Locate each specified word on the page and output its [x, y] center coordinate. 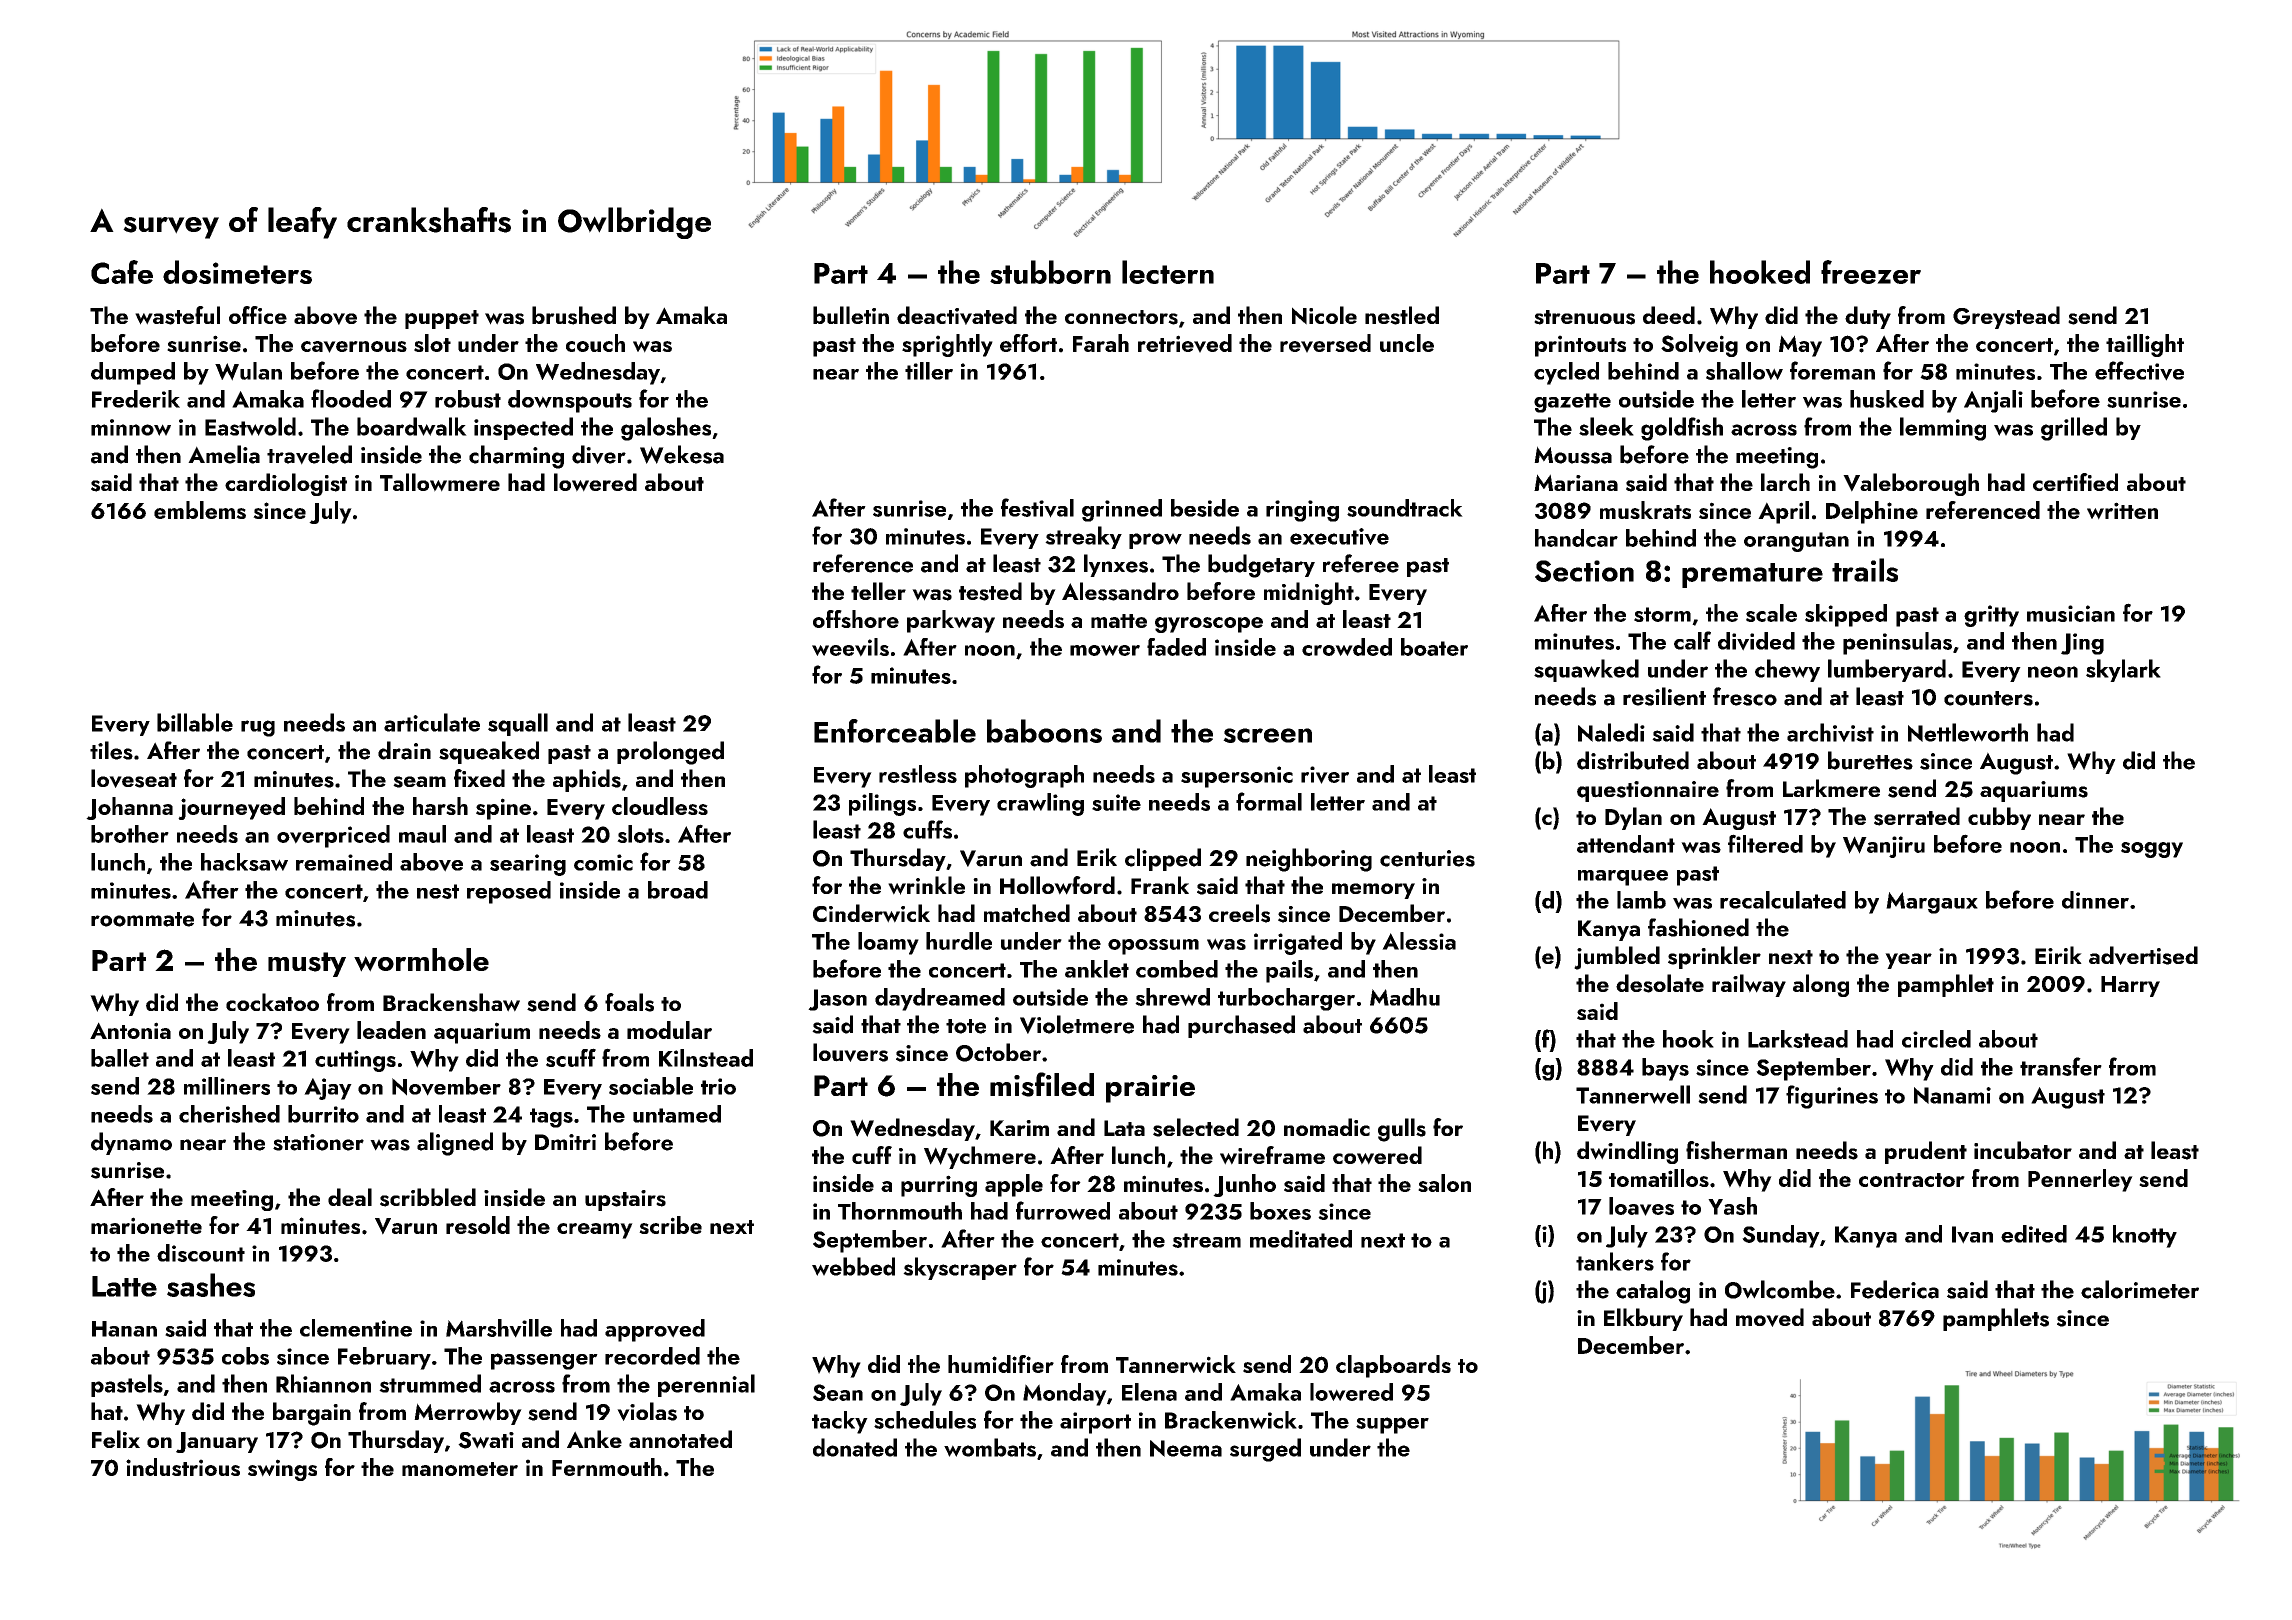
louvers [850, 1052]
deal [350, 1197]
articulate [432, 722]
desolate [1660, 983]
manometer [460, 1469]
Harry [2130, 986]
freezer [1871, 272]
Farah [1101, 343]
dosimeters [237, 272]
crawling [1040, 804]
